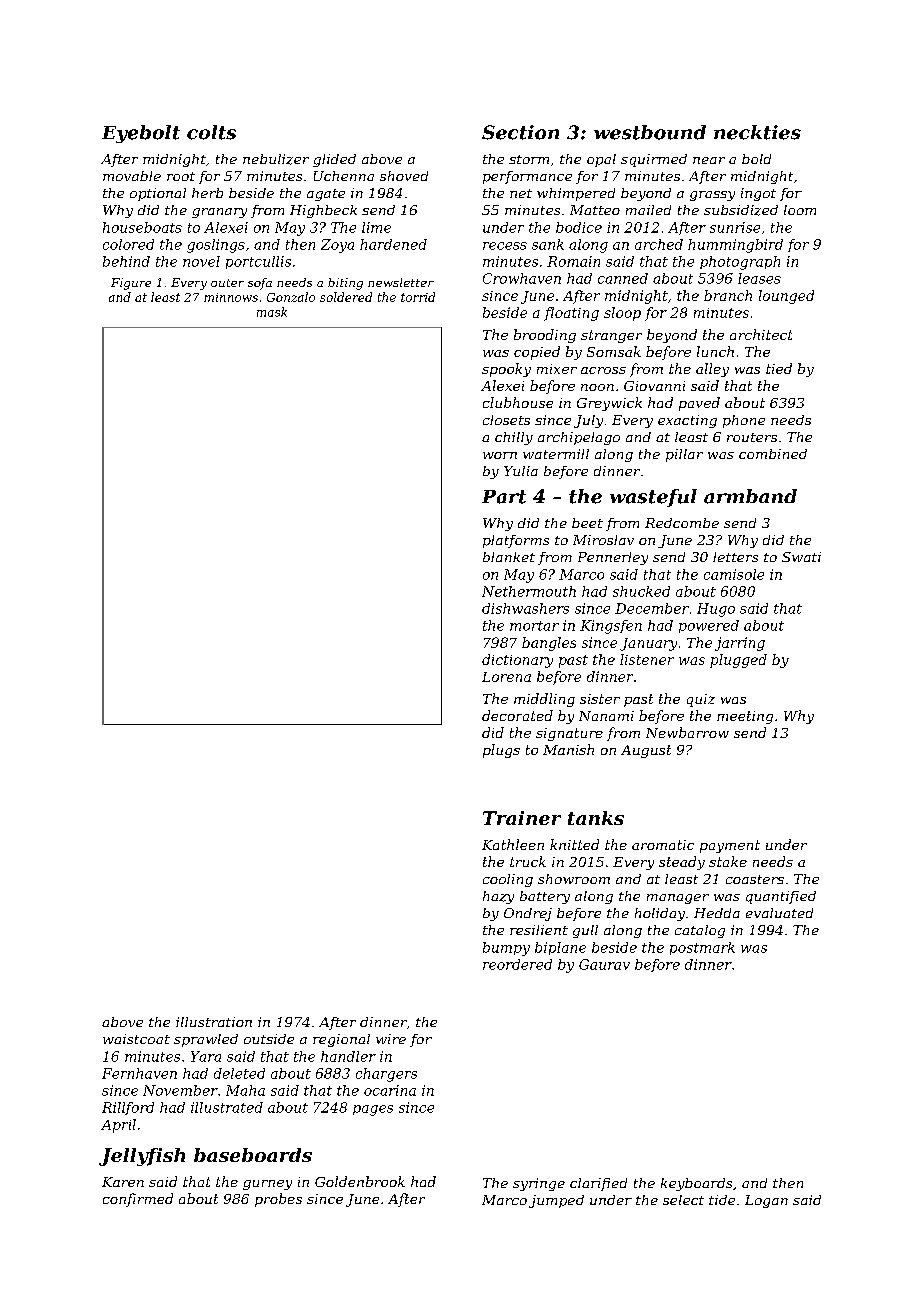 This screenshot has width=924, height=1308. What do you see at coordinates (418, 297) in the screenshot?
I see `torrid` at bounding box center [418, 297].
